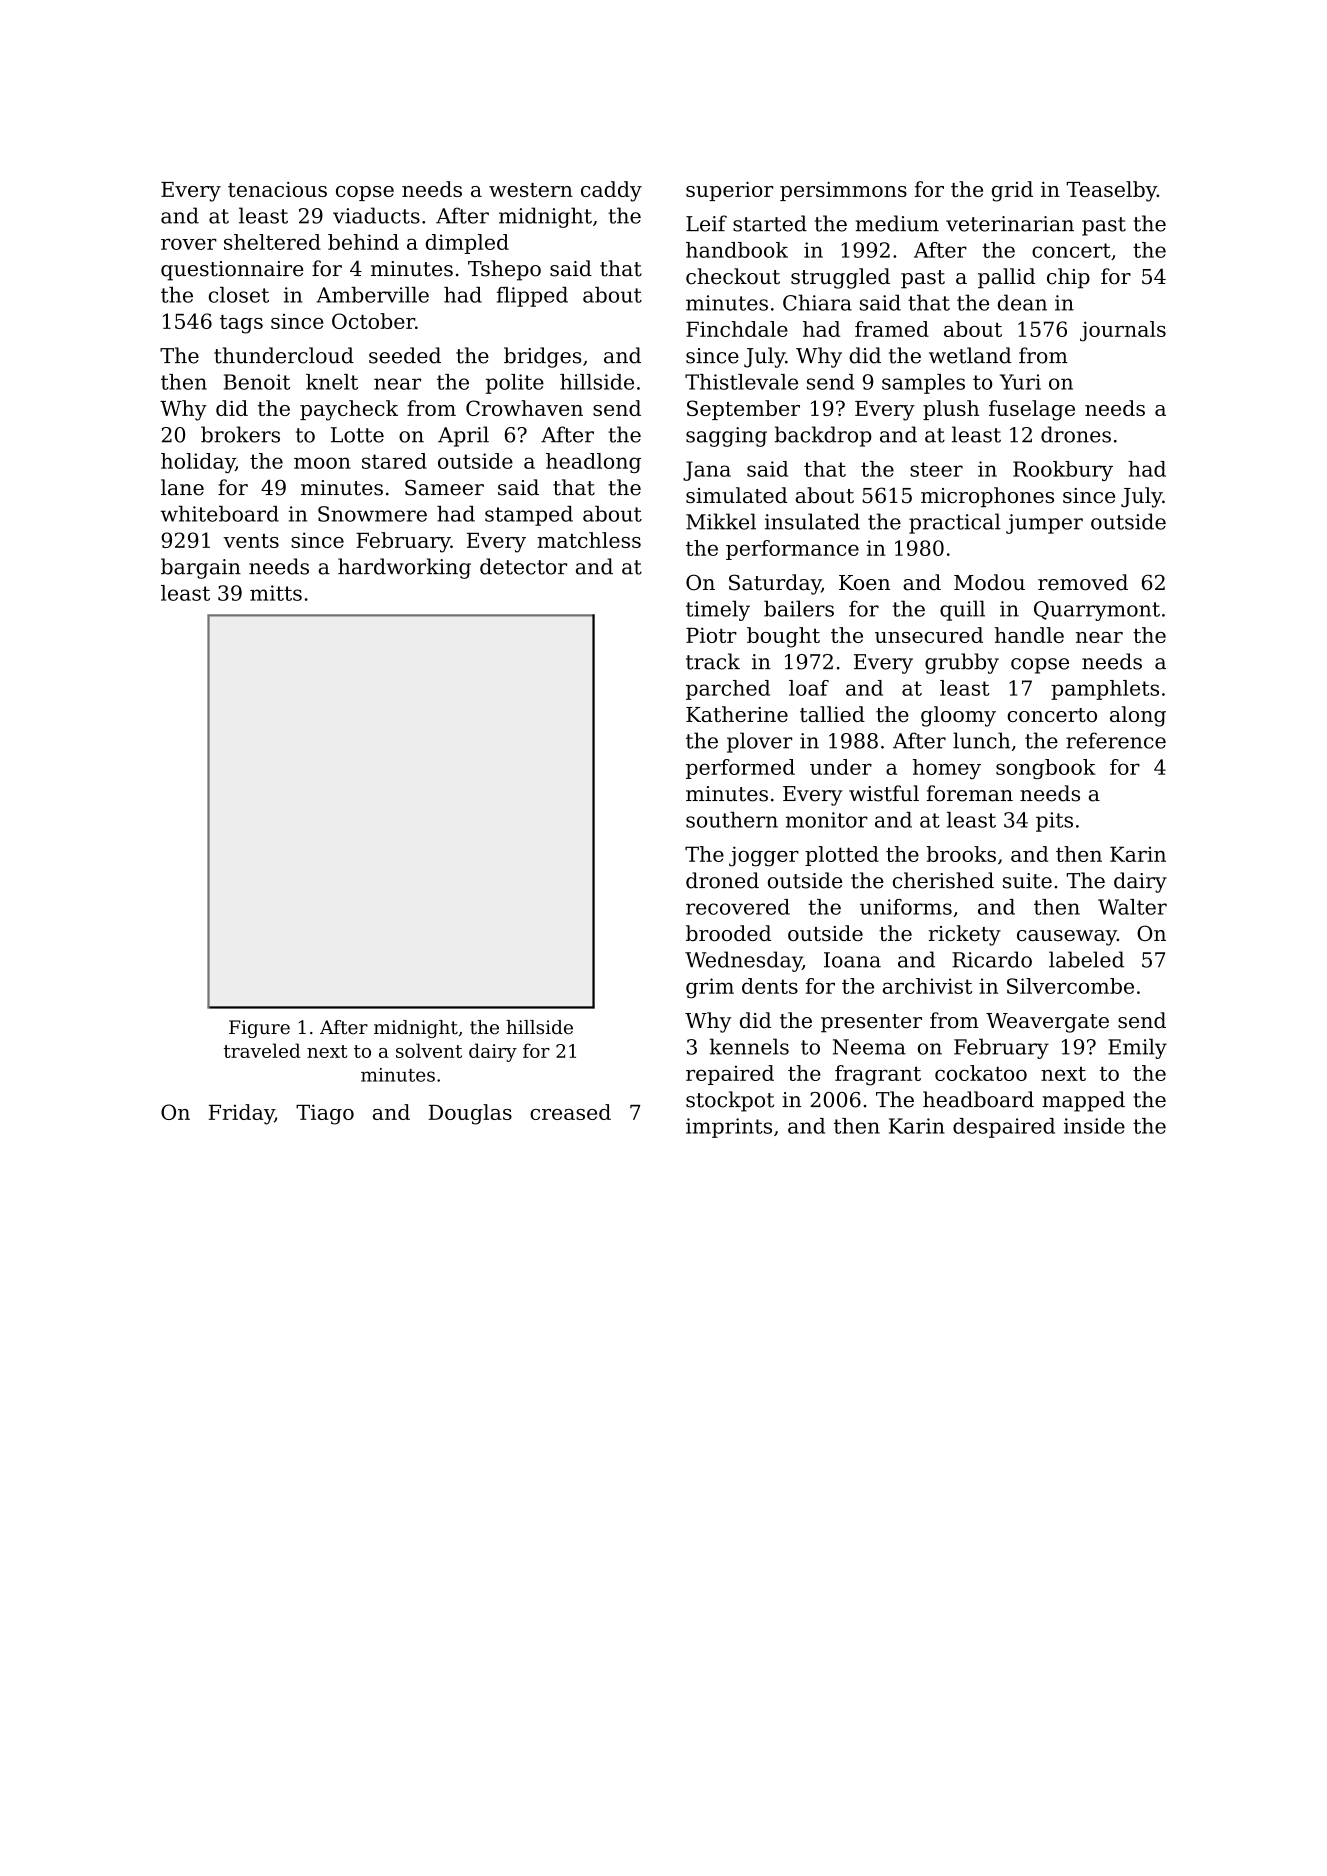 Image resolution: width=1327 pixels, height=1876 pixels. Describe the element at coordinates (799, 608) in the document. I see `bailers` at that location.
